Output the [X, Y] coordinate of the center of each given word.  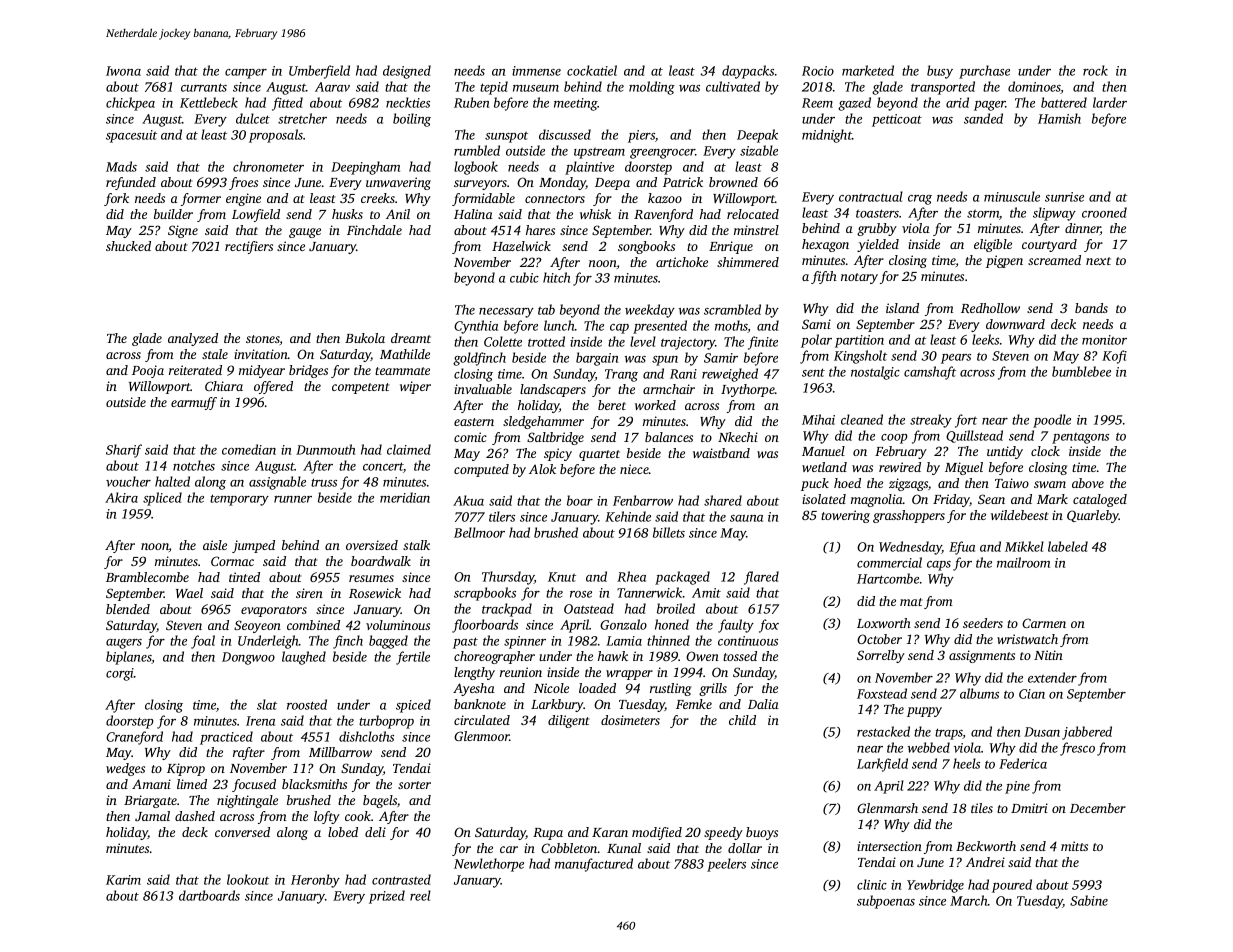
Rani [683, 374]
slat [267, 704]
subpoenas [886, 902]
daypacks [748, 72]
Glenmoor [482, 736]
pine [1017, 787]
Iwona [123, 71]
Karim [123, 880]
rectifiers [249, 247]
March [969, 900]
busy [940, 72]
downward [1015, 324]
